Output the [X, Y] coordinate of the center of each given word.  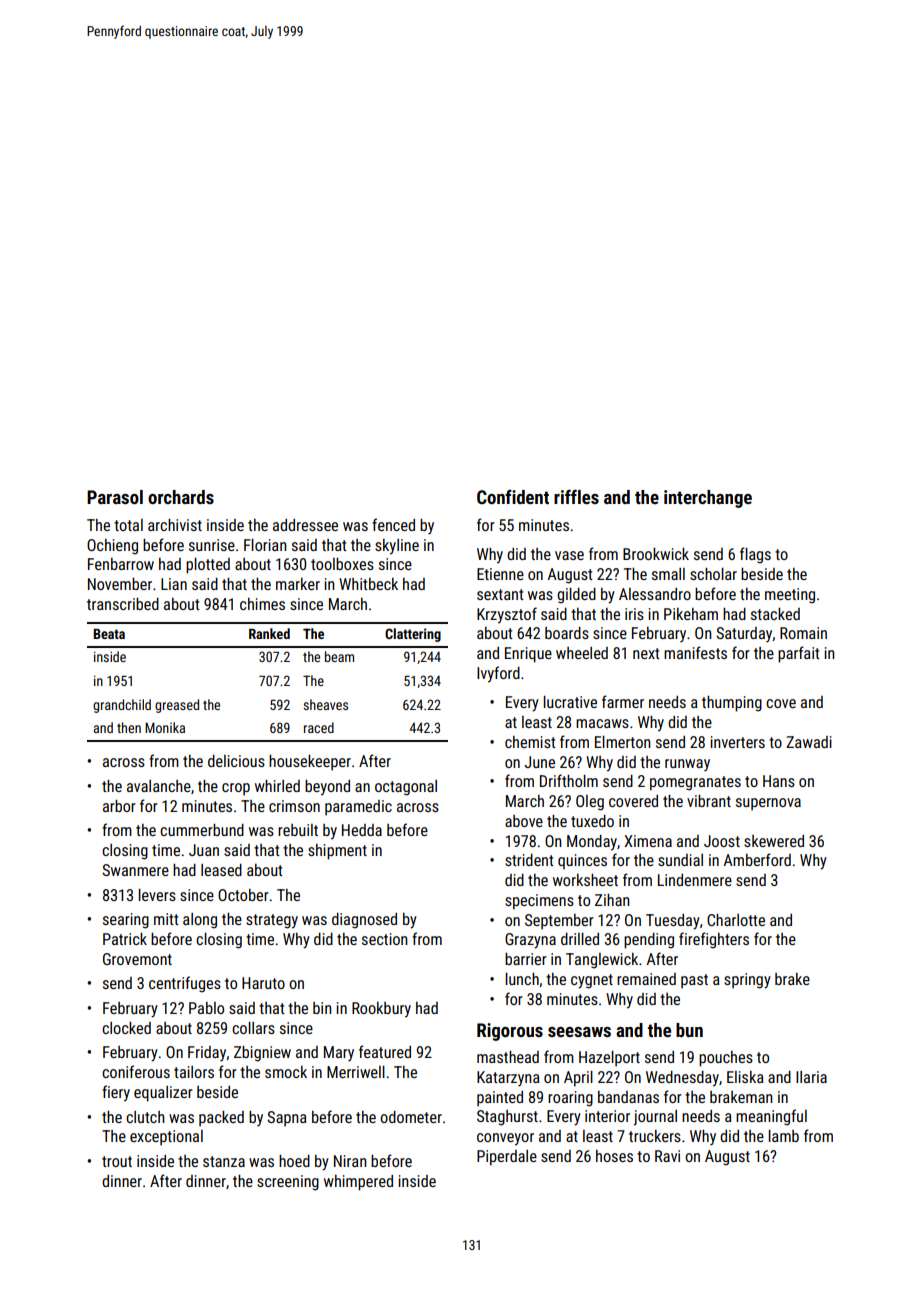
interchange [708, 499]
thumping [732, 704]
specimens [539, 902]
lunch [522, 979]
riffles [576, 496]
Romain [803, 633]
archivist [175, 525]
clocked [126, 1028]
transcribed [123, 604]
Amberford [757, 859]
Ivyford [498, 674]
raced [319, 727]
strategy [272, 921]
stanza [224, 1161]
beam [339, 656]
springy [747, 981]
